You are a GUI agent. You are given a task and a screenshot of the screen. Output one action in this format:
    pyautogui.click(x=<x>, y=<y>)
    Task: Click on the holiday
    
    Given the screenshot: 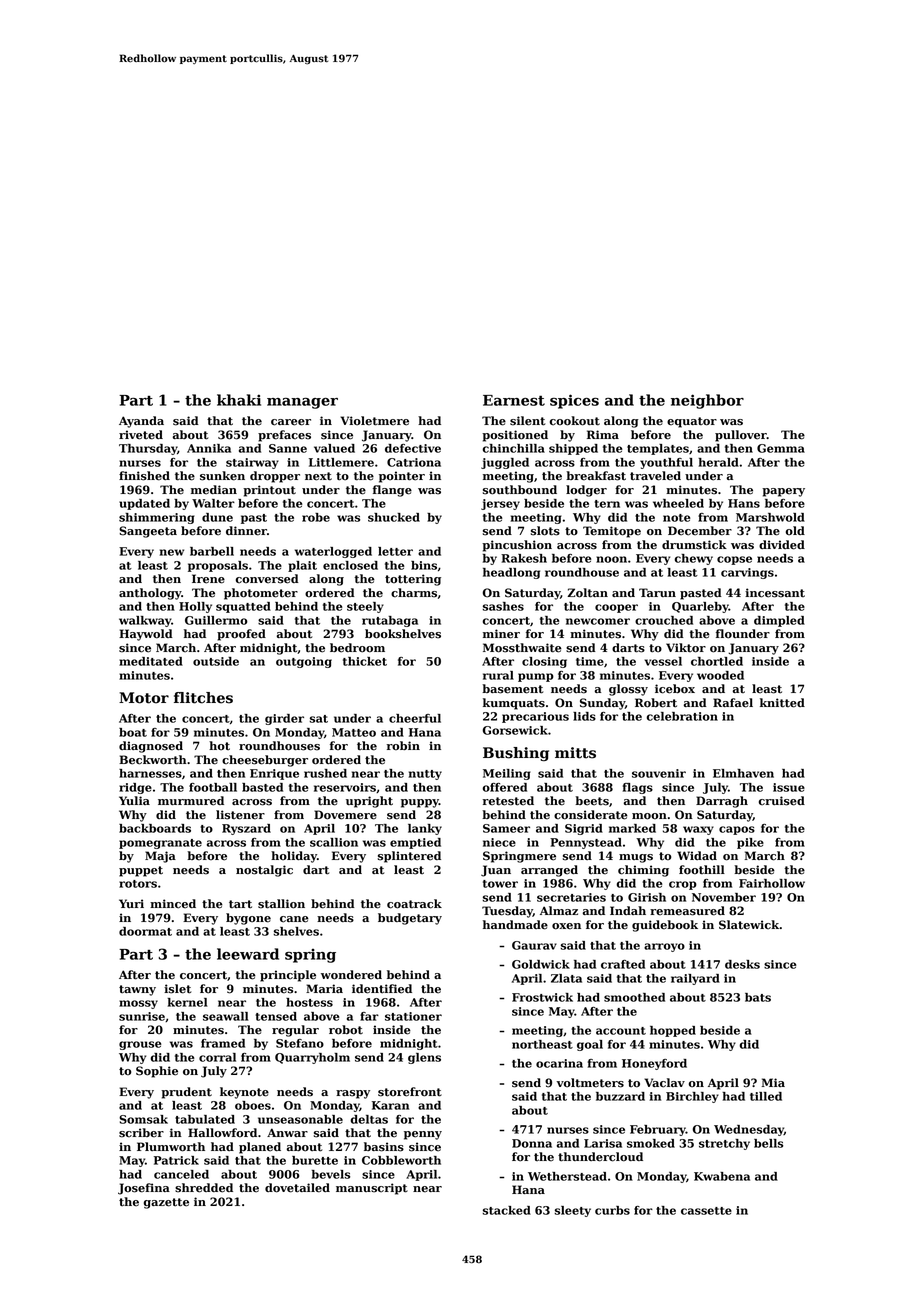 What is the action you would take?
    pyautogui.click(x=294, y=857)
